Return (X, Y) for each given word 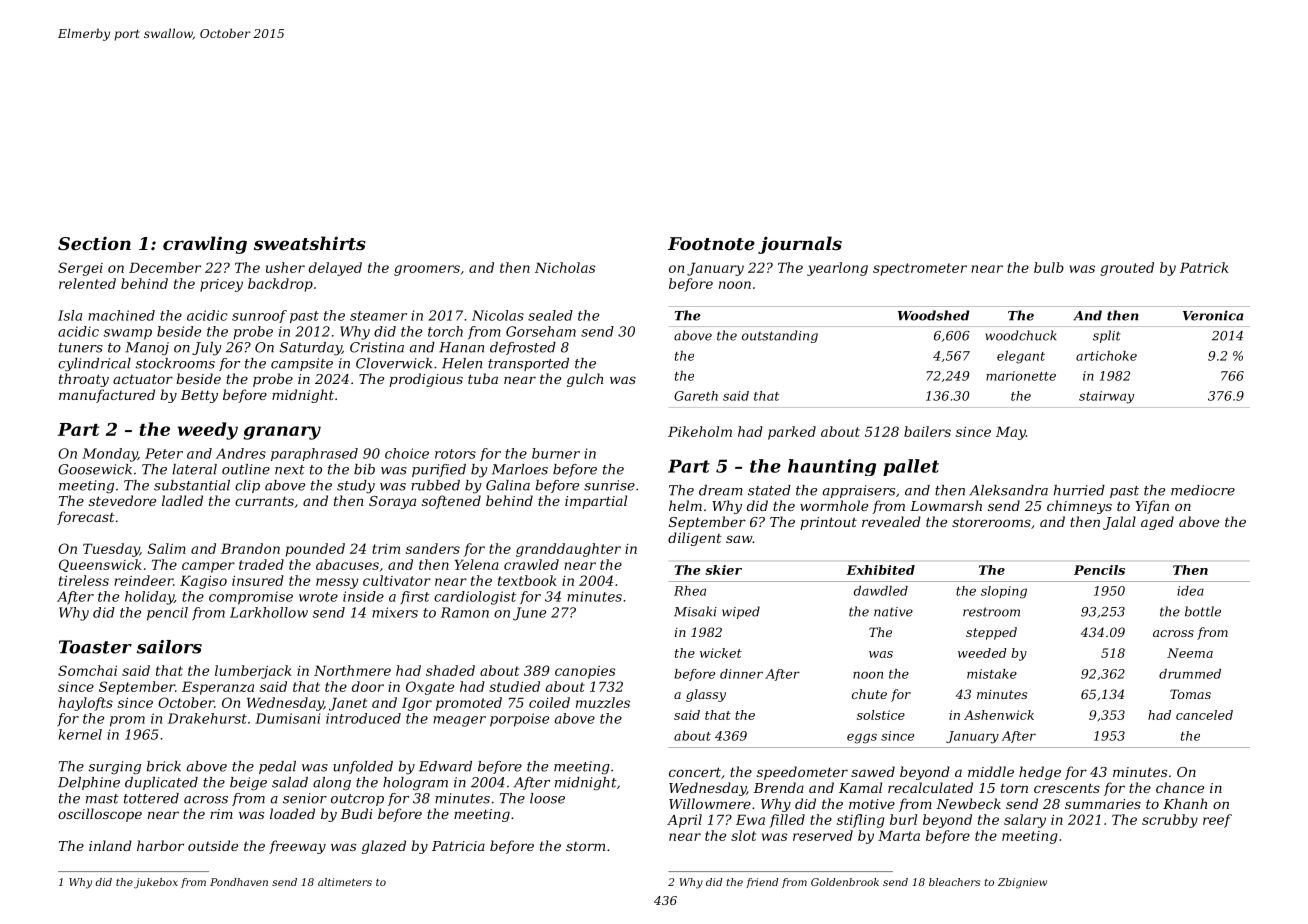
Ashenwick (999, 715)
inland (110, 845)
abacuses (347, 564)
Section (94, 243)
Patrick (1204, 267)
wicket (721, 653)
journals (800, 245)
